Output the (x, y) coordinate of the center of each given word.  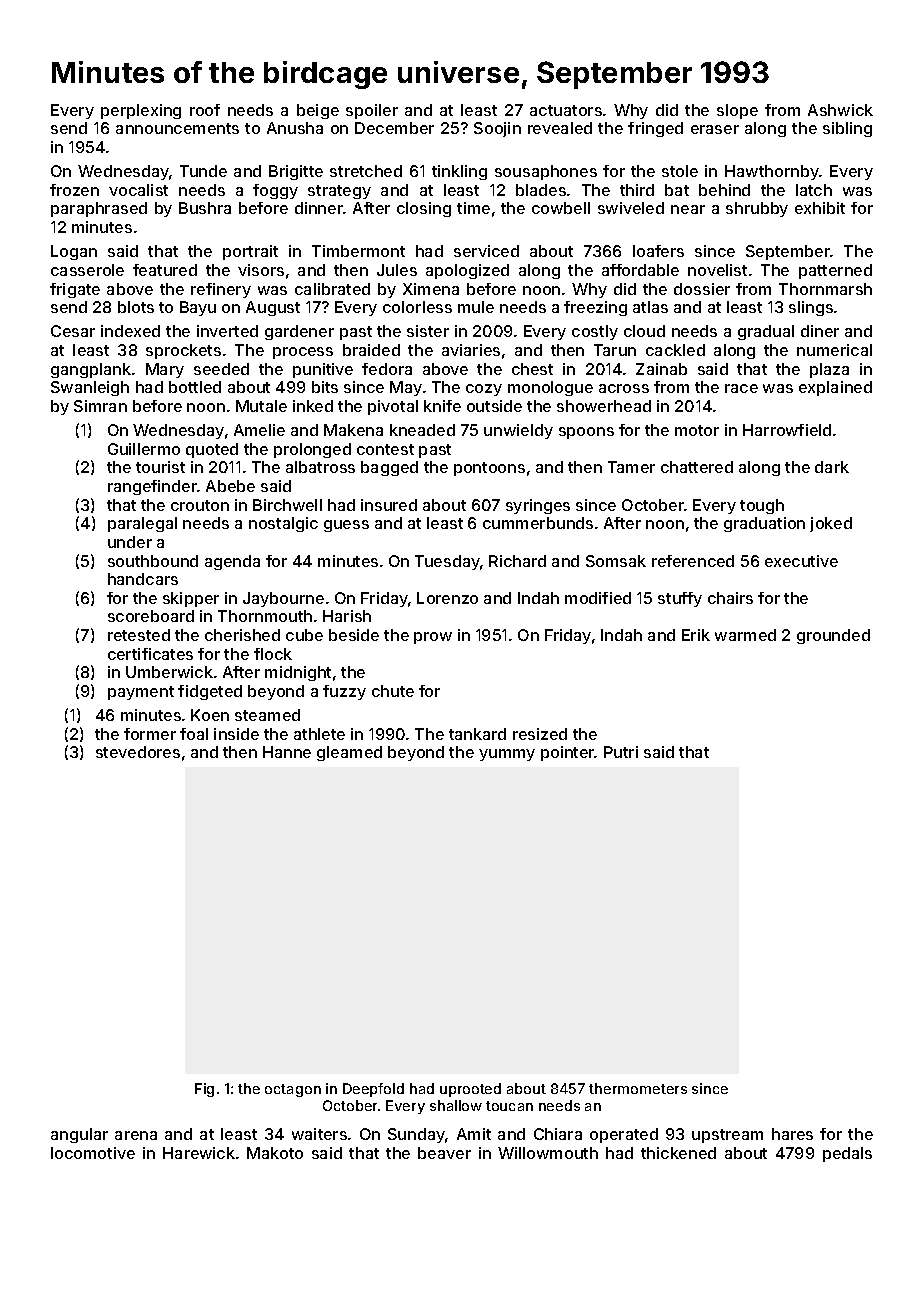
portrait (250, 252)
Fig (204, 1090)
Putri (621, 752)
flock (273, 654)
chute (393, 691)
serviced (486, 251)
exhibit (820, 208)
